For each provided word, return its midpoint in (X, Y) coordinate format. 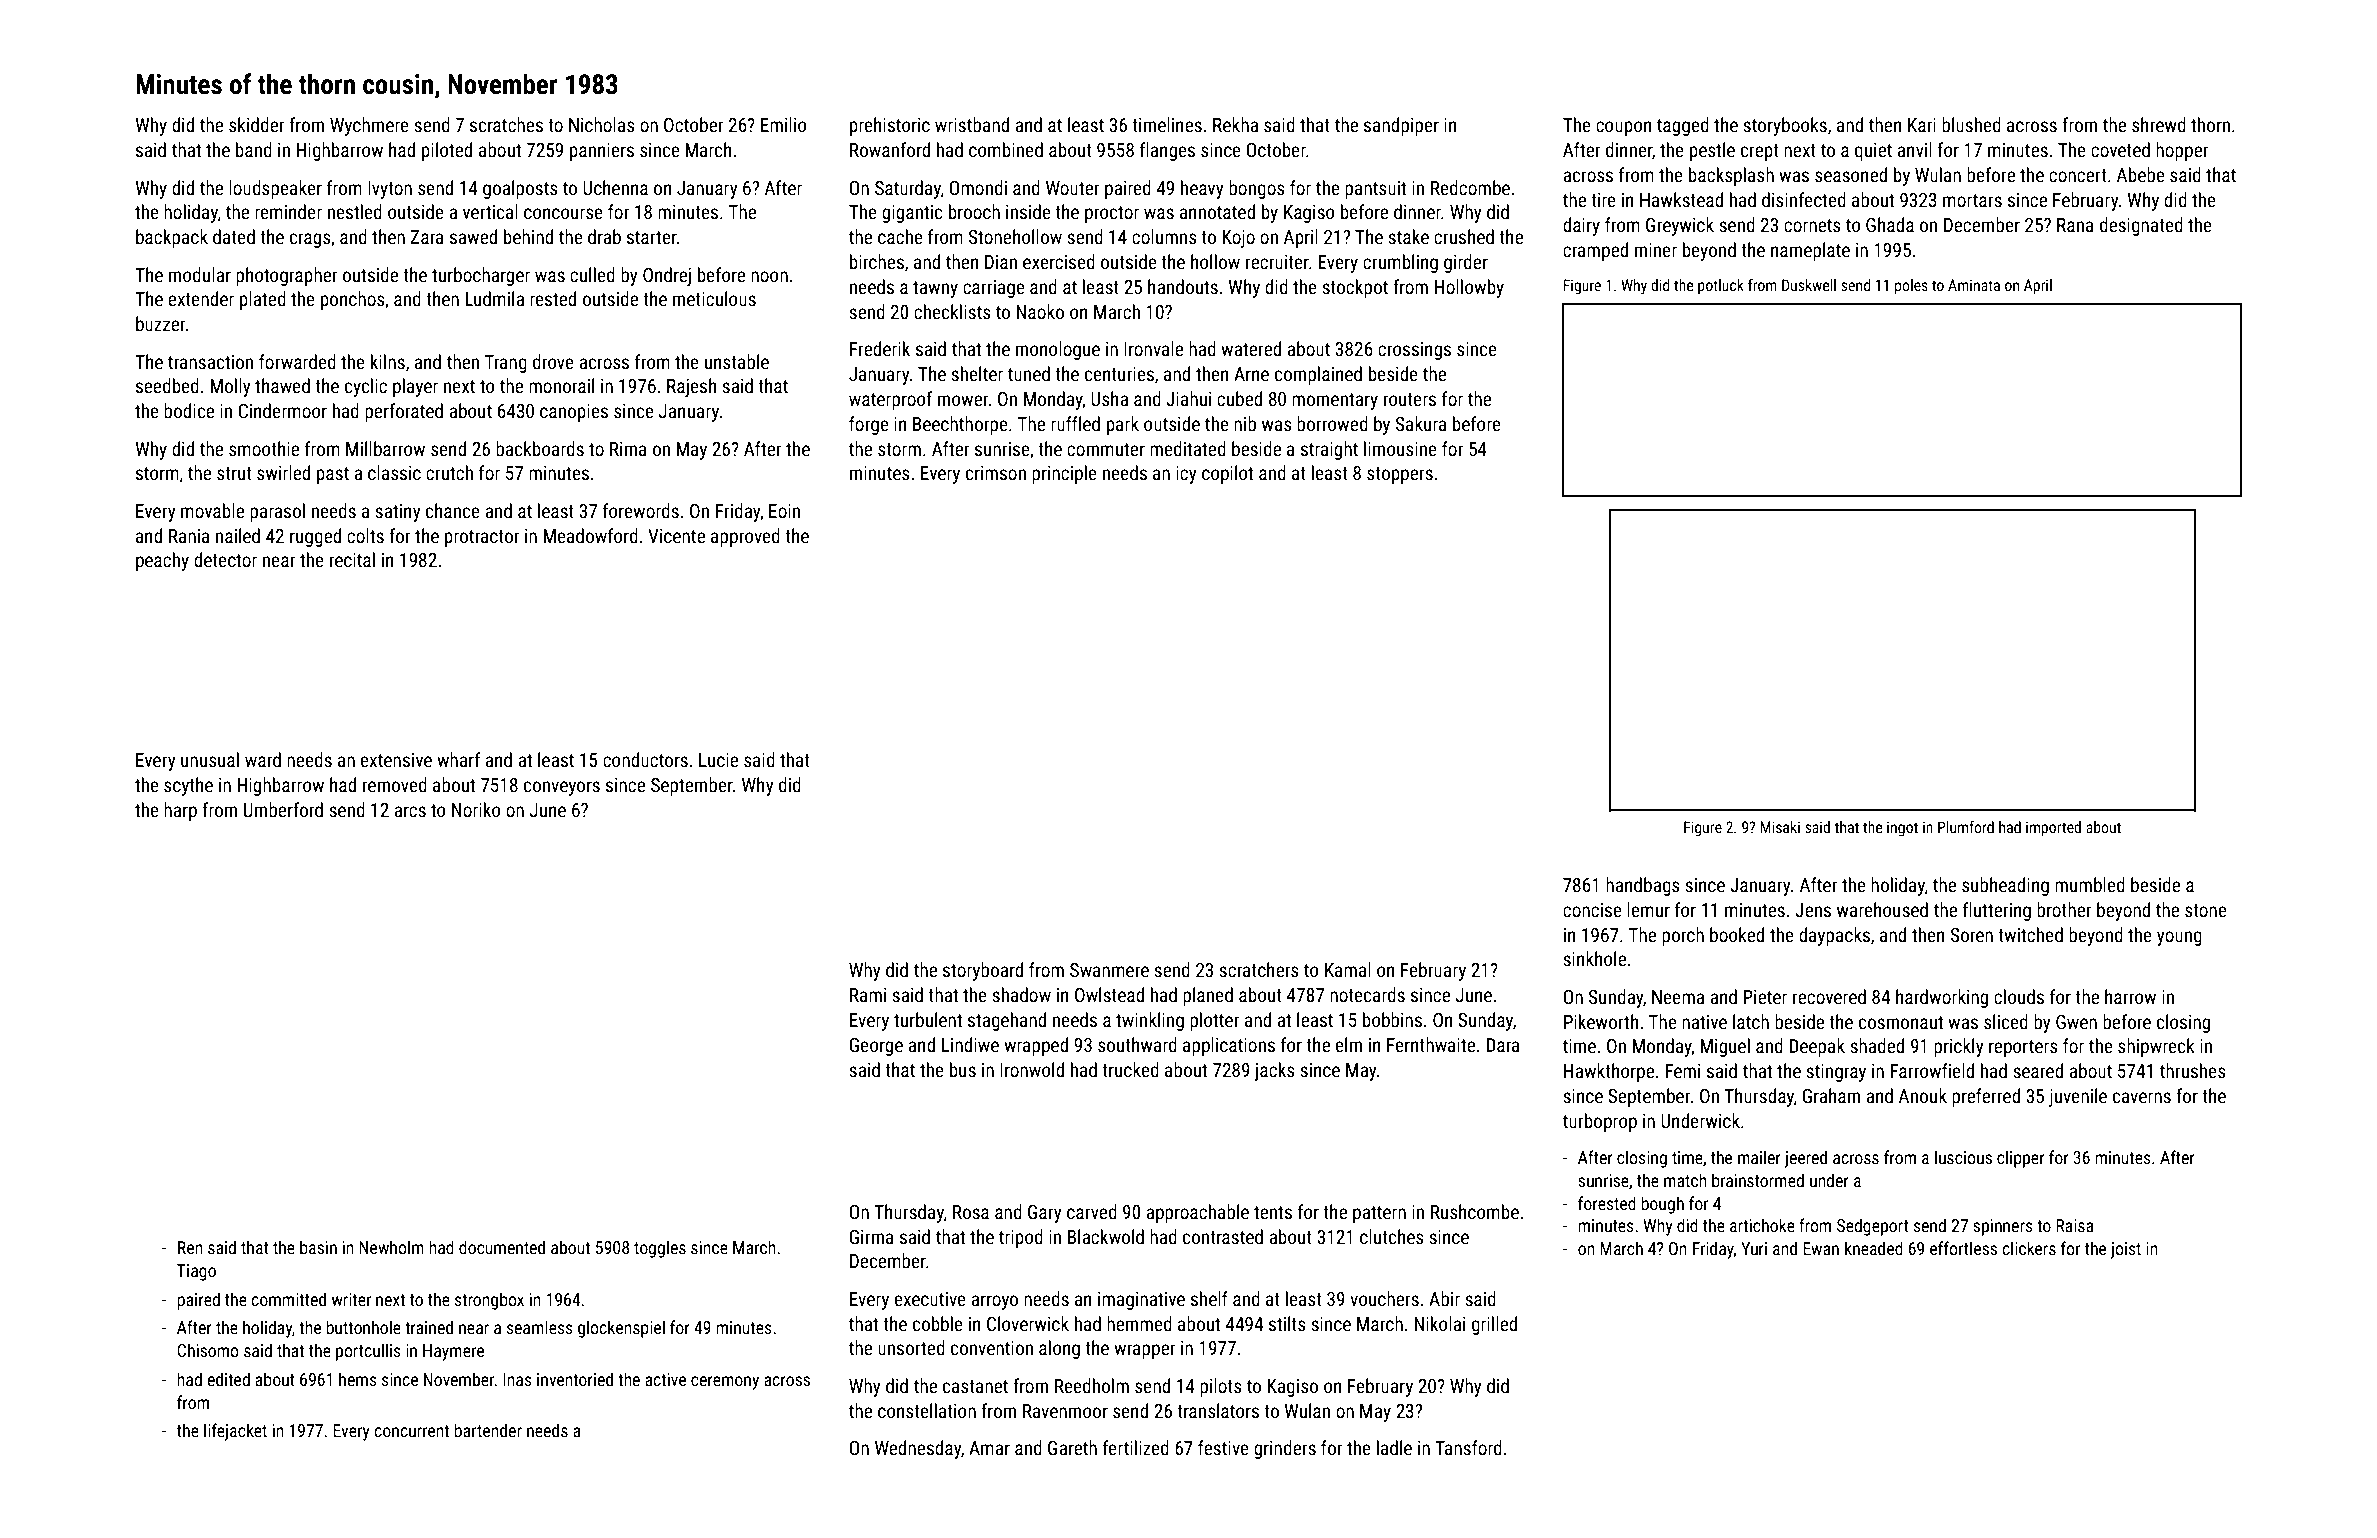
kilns (388, 361)
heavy (1202, 189)
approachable (1197, 1213)
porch (1683, 936)
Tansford (1468, 1447)
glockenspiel (621, 1329)
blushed (1971, 124)
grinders (1285, 1449)
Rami (868, 995)
